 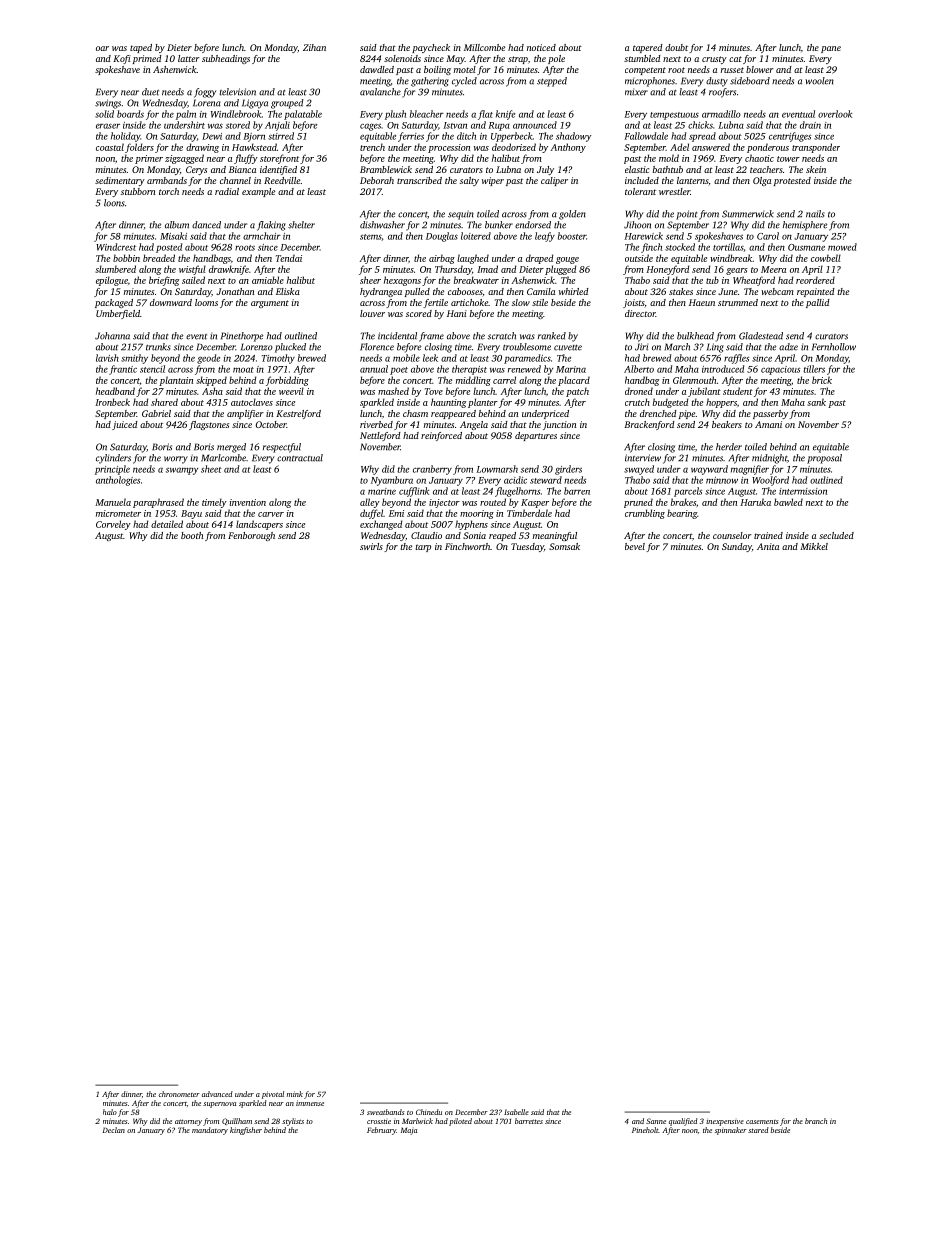 I want to click on Douglas, so click(x=442, y=237).
